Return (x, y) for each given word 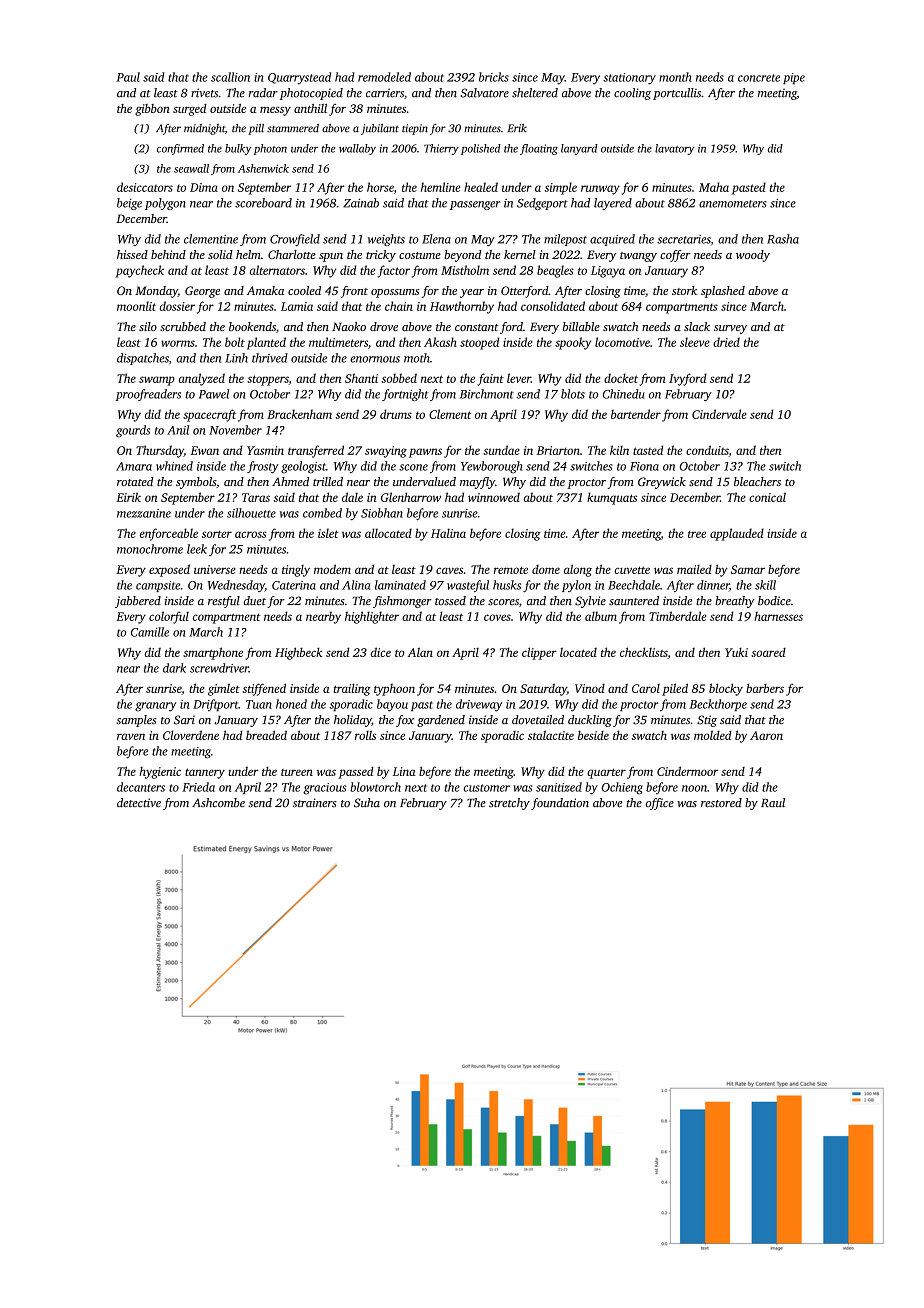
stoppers (268, 380)
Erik (517, 128)
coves (497, 617)
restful (224, 602)
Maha (714, 187)
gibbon (152, 110)
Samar (748, 569)
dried (726, 342)
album (601, 616)
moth (417, 358)
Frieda (198, 787)
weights (386, 240)
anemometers (733, 204)
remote (511, 570)
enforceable (169, 534)
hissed (132, 254)
